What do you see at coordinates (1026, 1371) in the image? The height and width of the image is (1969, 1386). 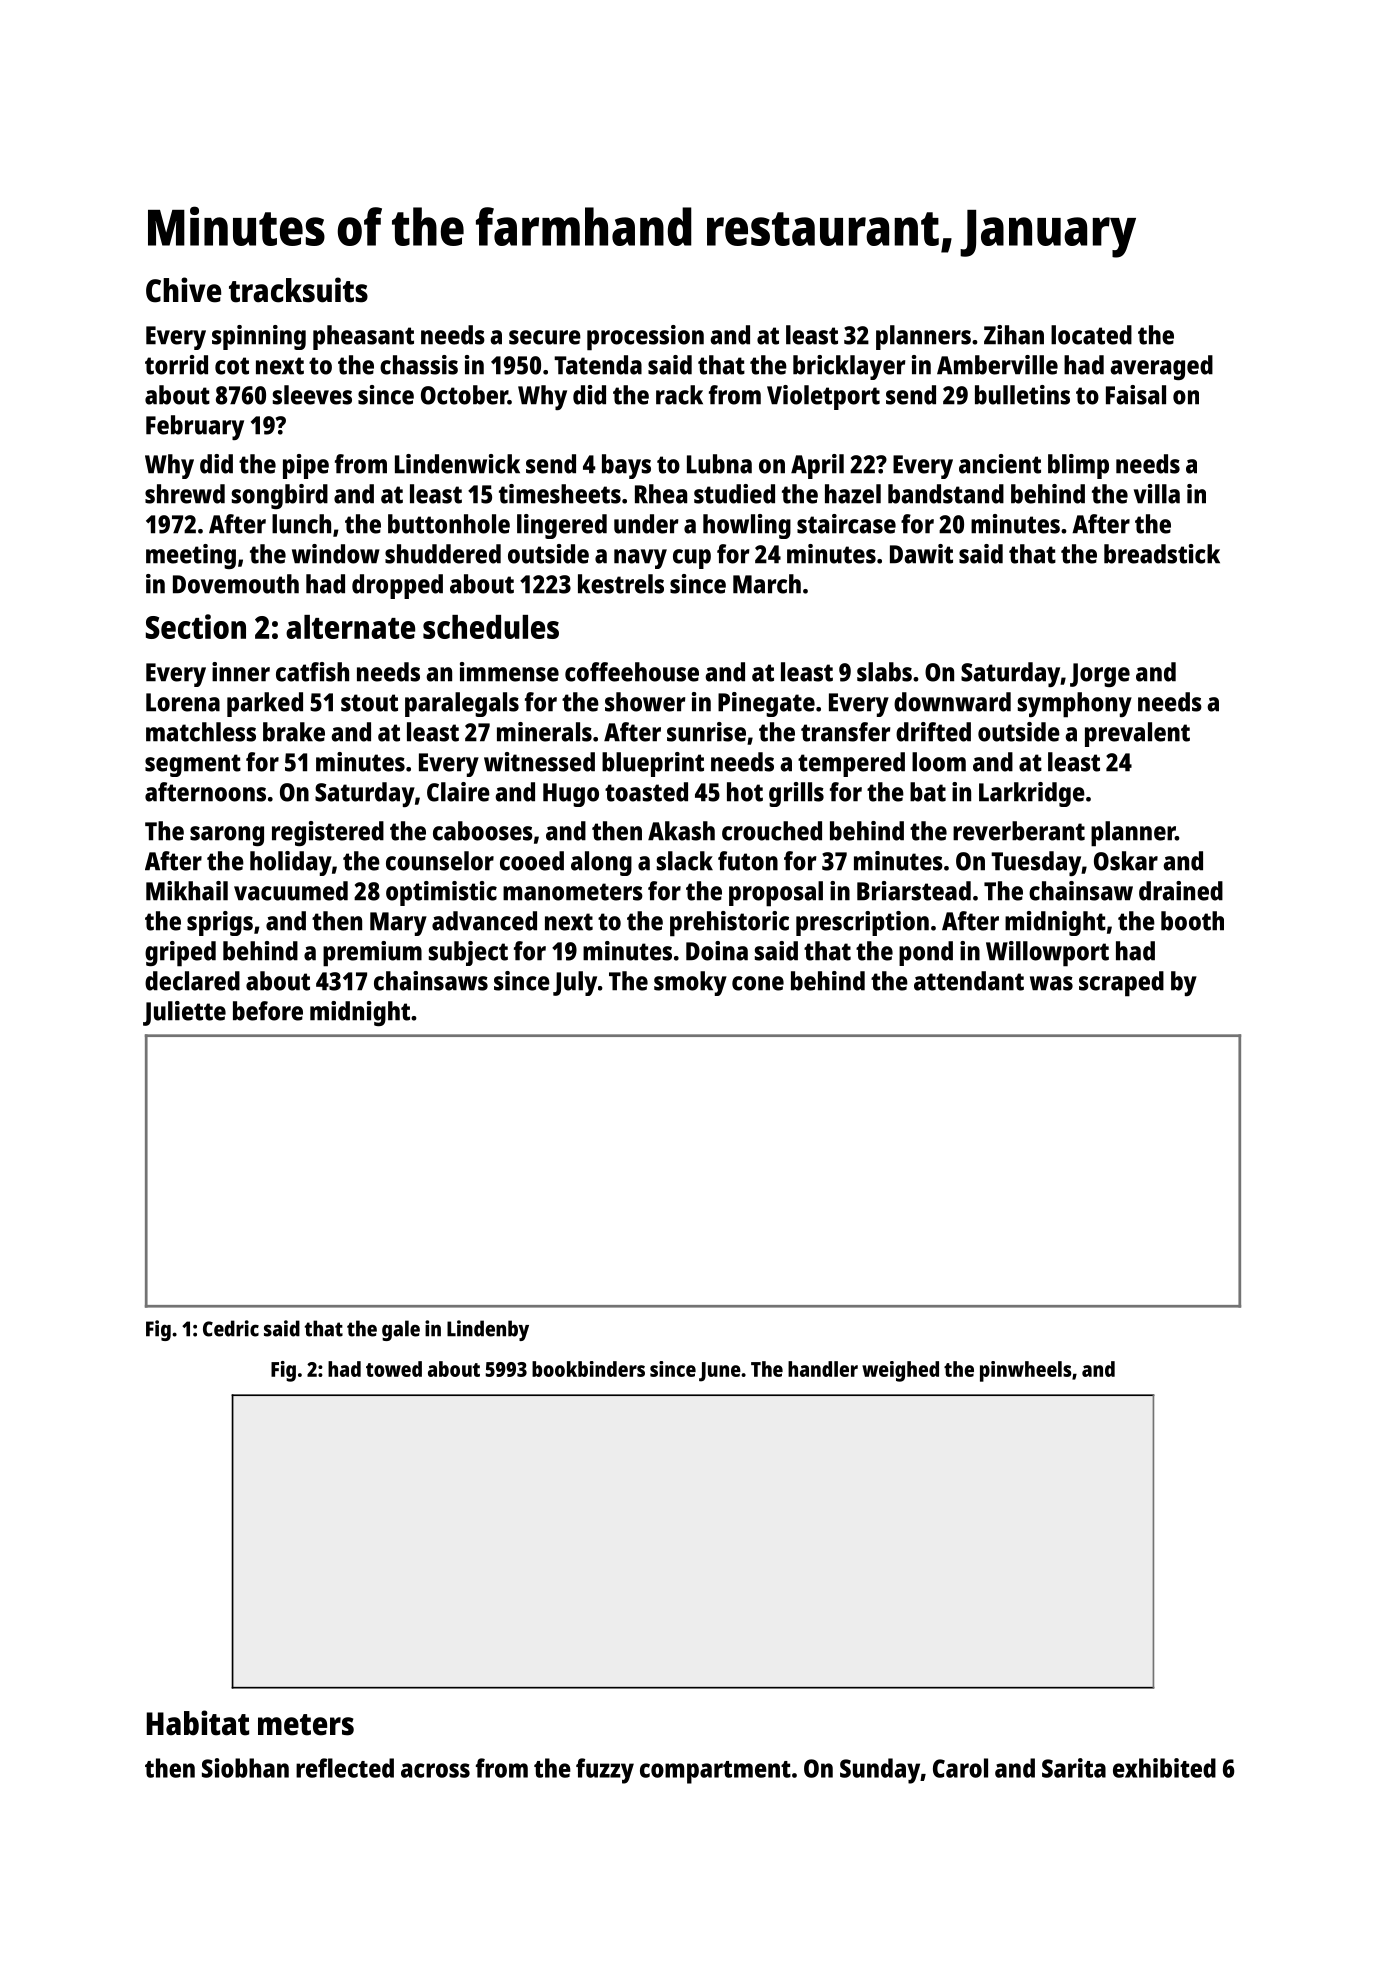 I see `pinwheels` at bounding box center [1026, 1371].
